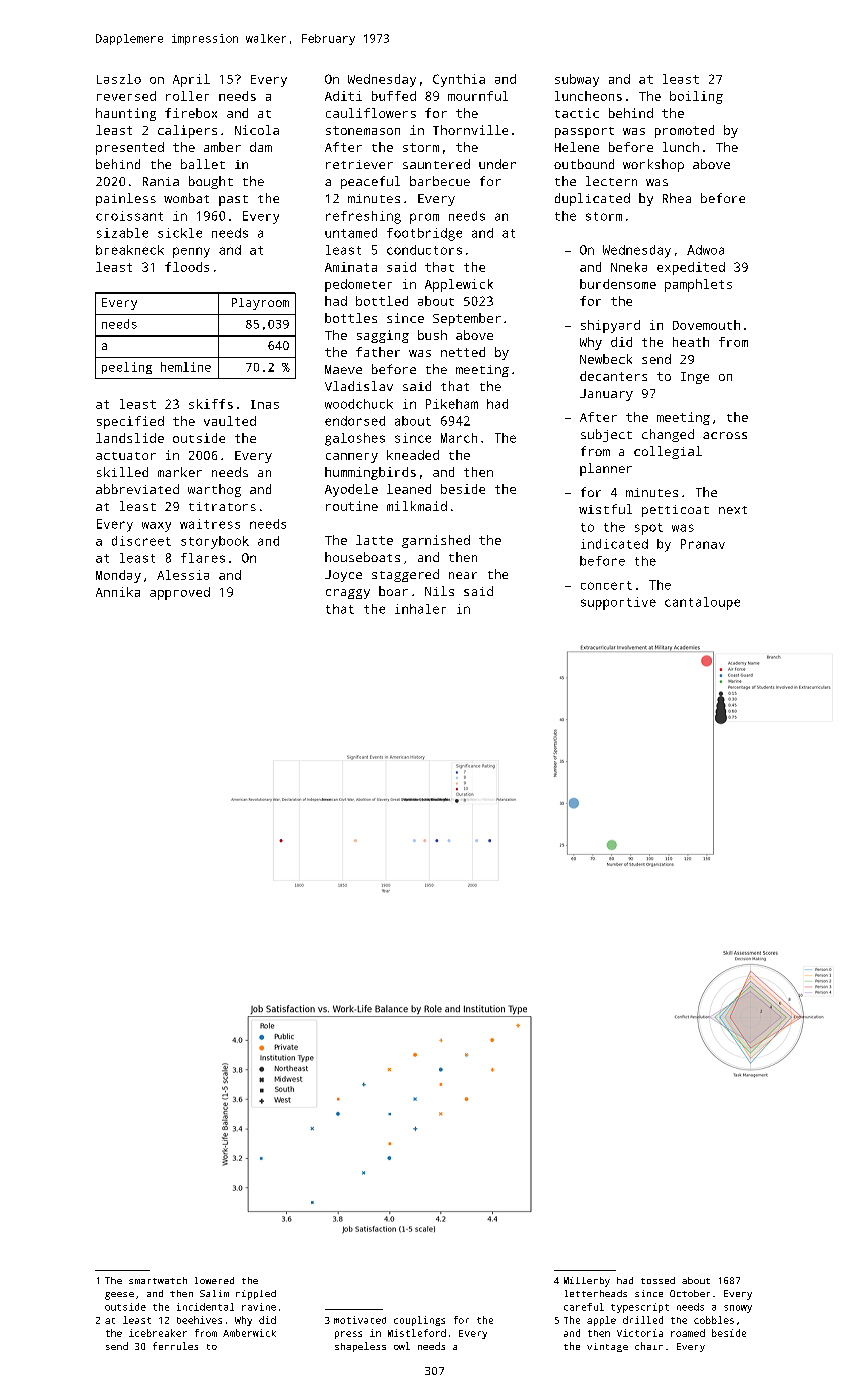 This screenshot has width=849, height=1400. I want to click on next, so click(733, 510).
